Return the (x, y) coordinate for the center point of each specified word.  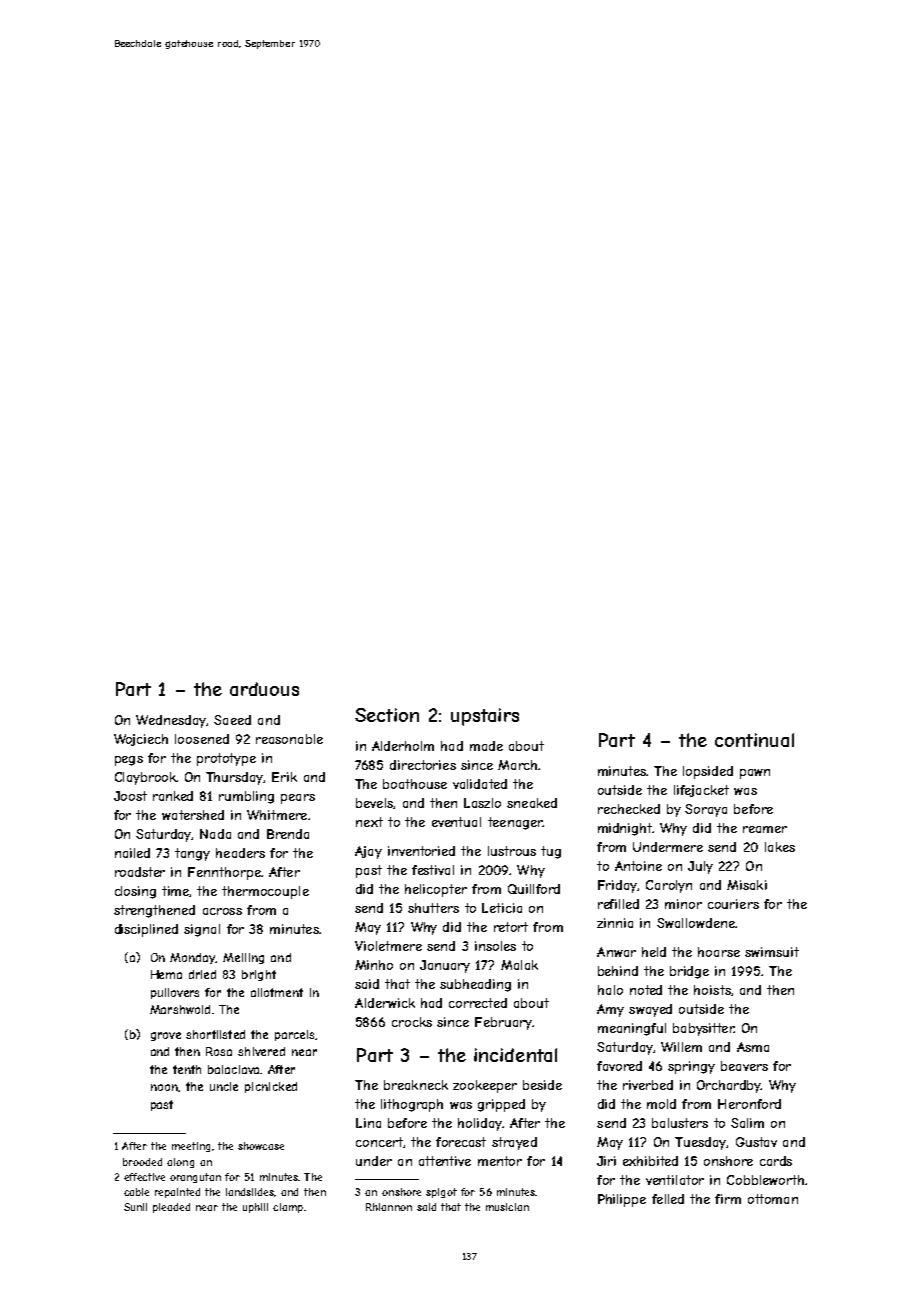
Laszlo (482, 803)
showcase (261, 1146)
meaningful (632, 1029)
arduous (264, 689)
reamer (765, 829)
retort (511, 927)
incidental (515, 1055)
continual (754, 740)
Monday (193, 958)
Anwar (616, 952)
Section (387, 715)
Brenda (288, 834)
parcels (294, 1035)
